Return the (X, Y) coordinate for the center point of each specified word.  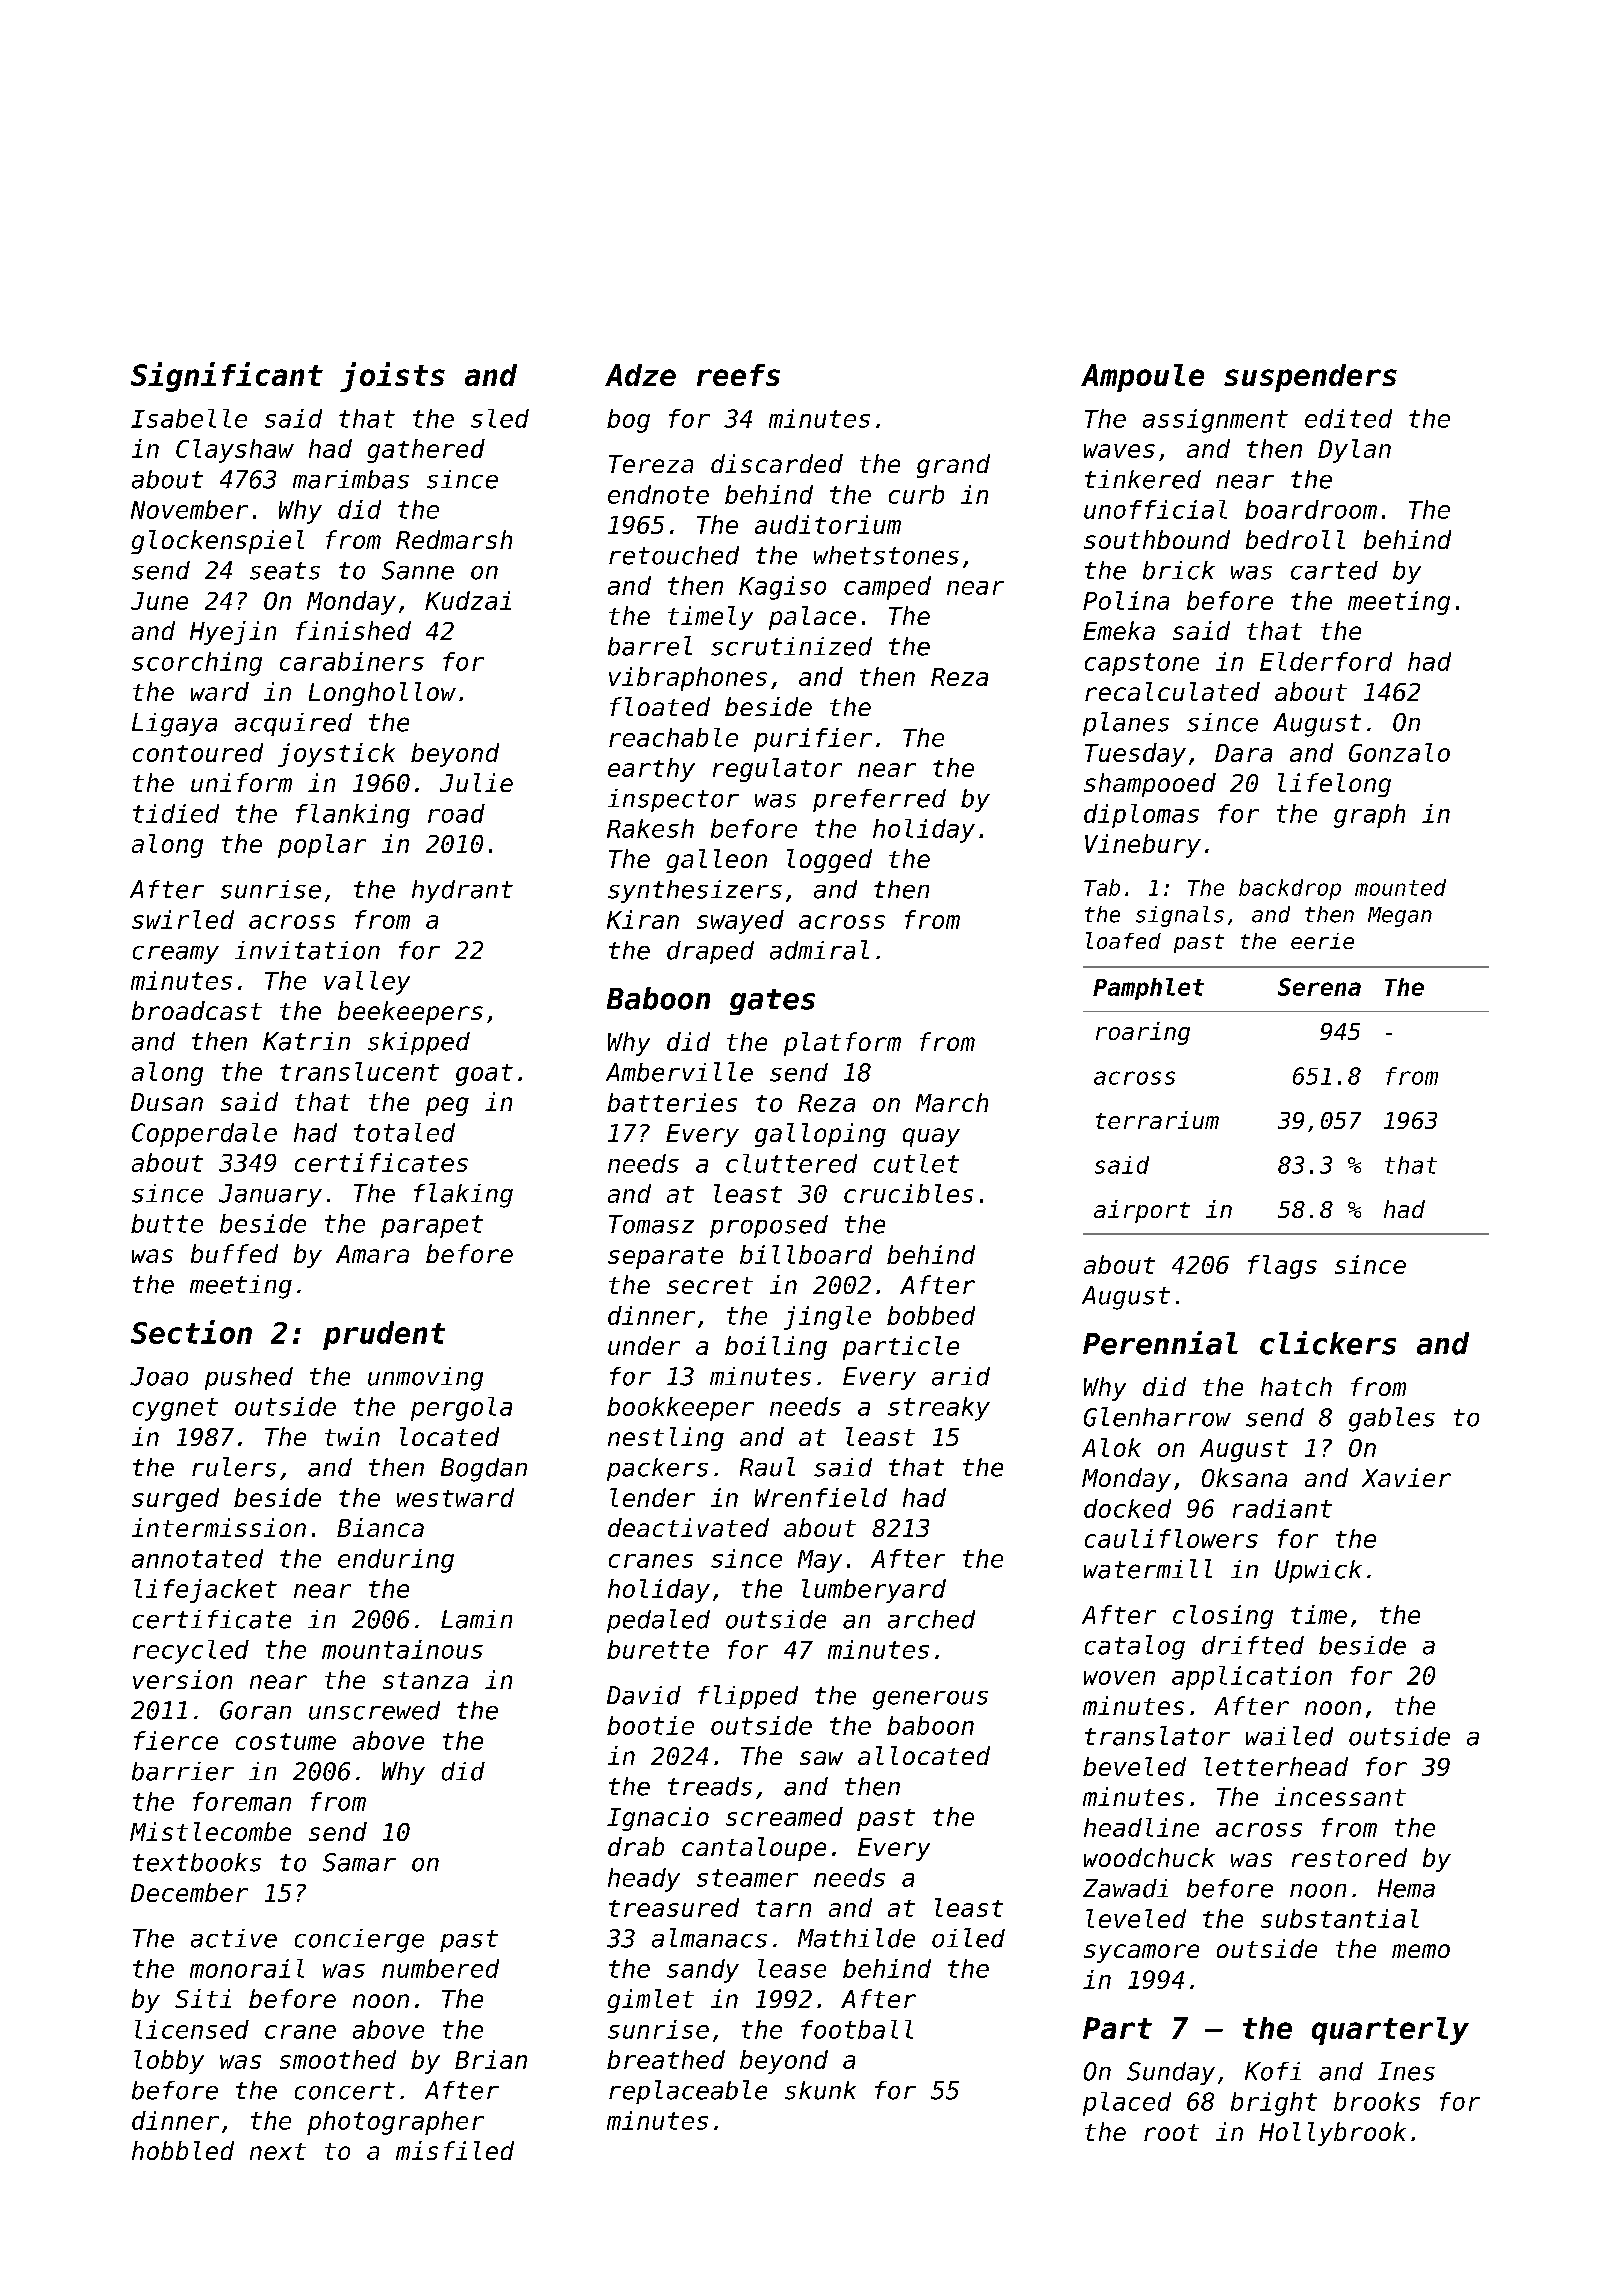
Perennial (1160, 1343)
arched (931, 1619)
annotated (197, 1558)
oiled (968, 1938)
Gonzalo (1399, 752)
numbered (440, 1968)
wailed (1289, 1736)
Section (191, 1332)
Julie (476, 782)
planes (1126, 724)
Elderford (1326, 661)
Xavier (1406, 1477)
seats (285, 571)
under (644, 1345)
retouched (674, 555)
